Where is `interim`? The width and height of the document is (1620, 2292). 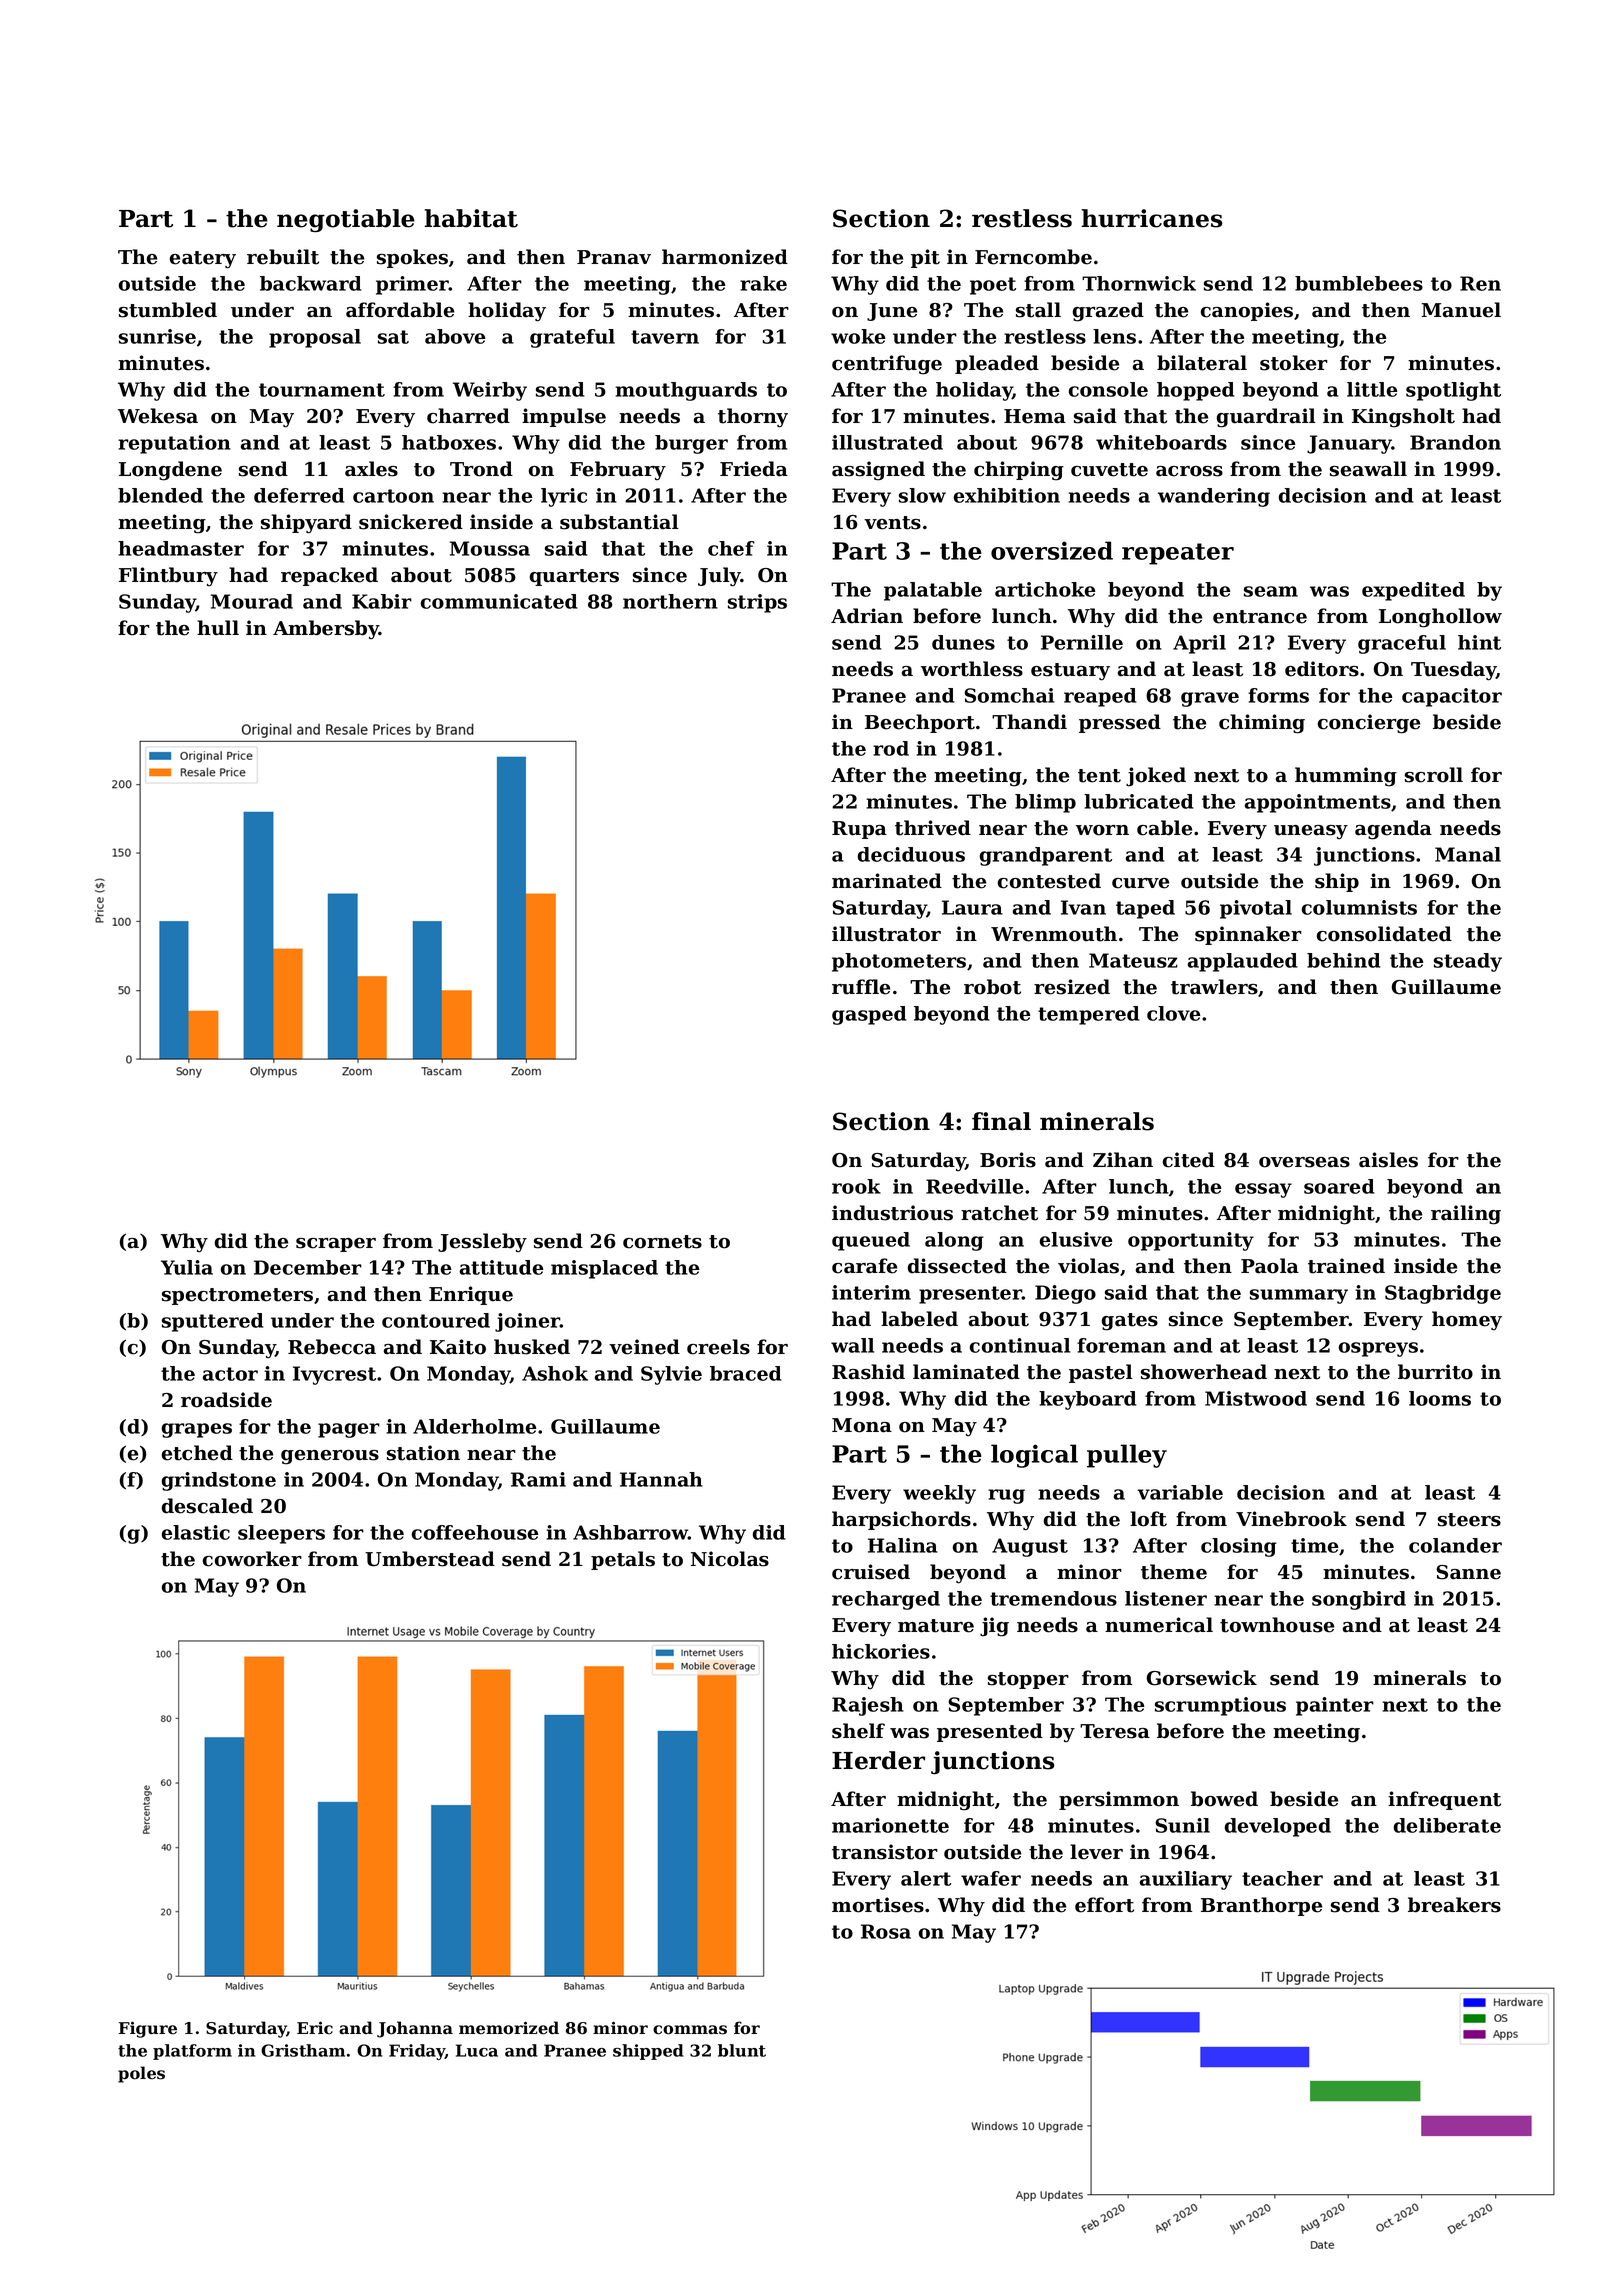 interim is located at coordinates (871, 1292).
